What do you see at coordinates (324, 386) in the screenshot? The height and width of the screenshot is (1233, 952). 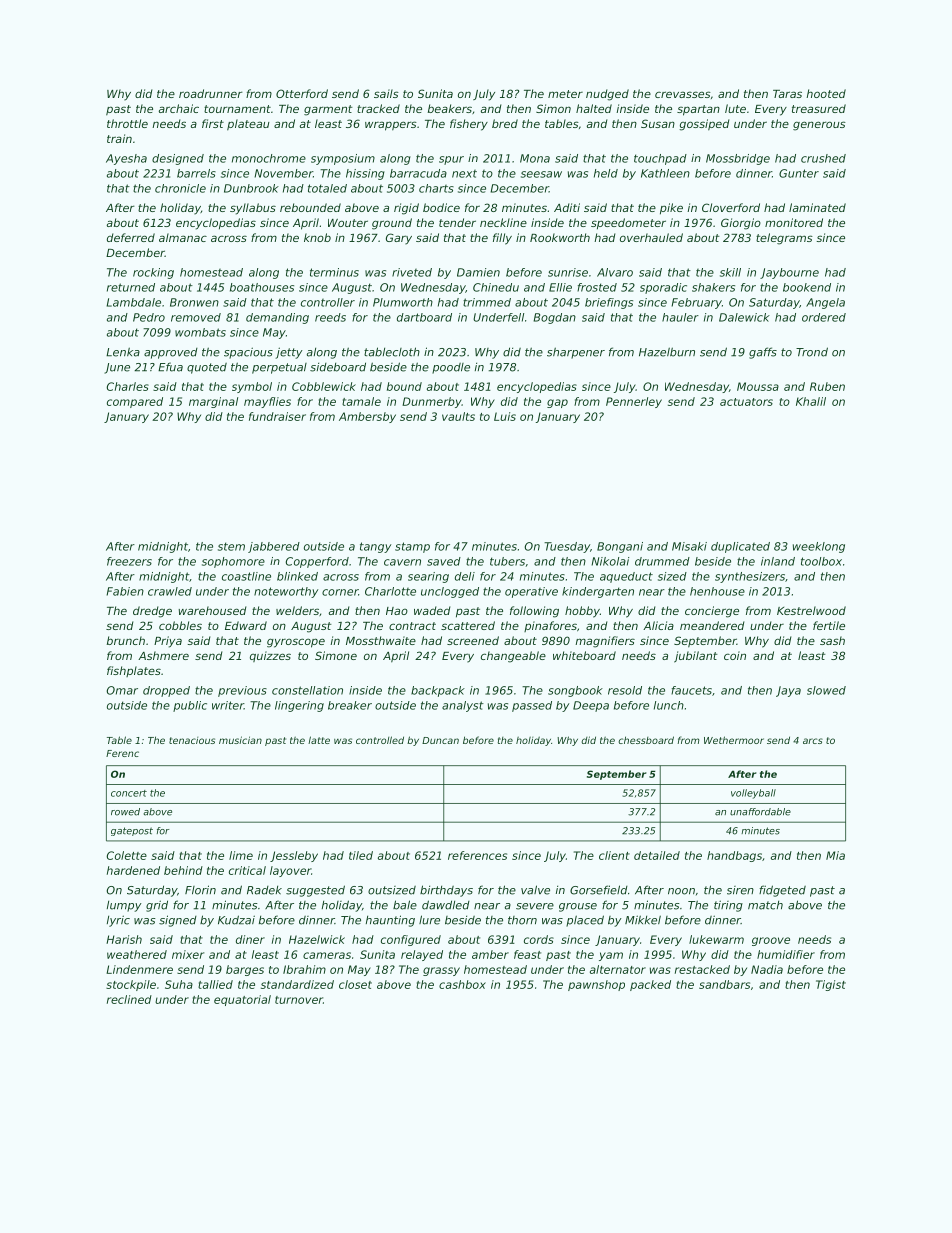 I see `Cobblewick` at bounding box center [324, 386].
